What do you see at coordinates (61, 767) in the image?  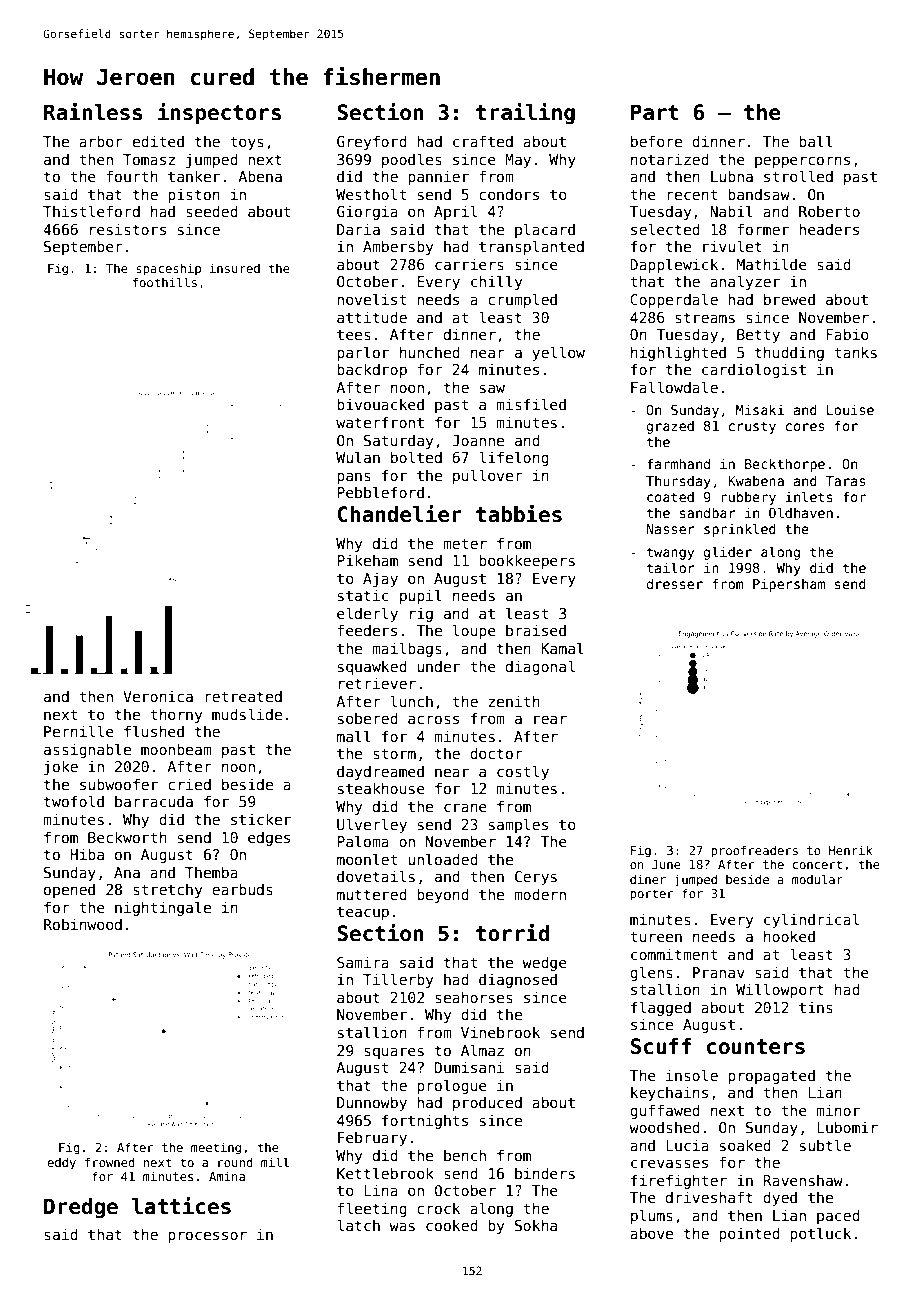 I see `joke` at bounding box center [61, 767].
